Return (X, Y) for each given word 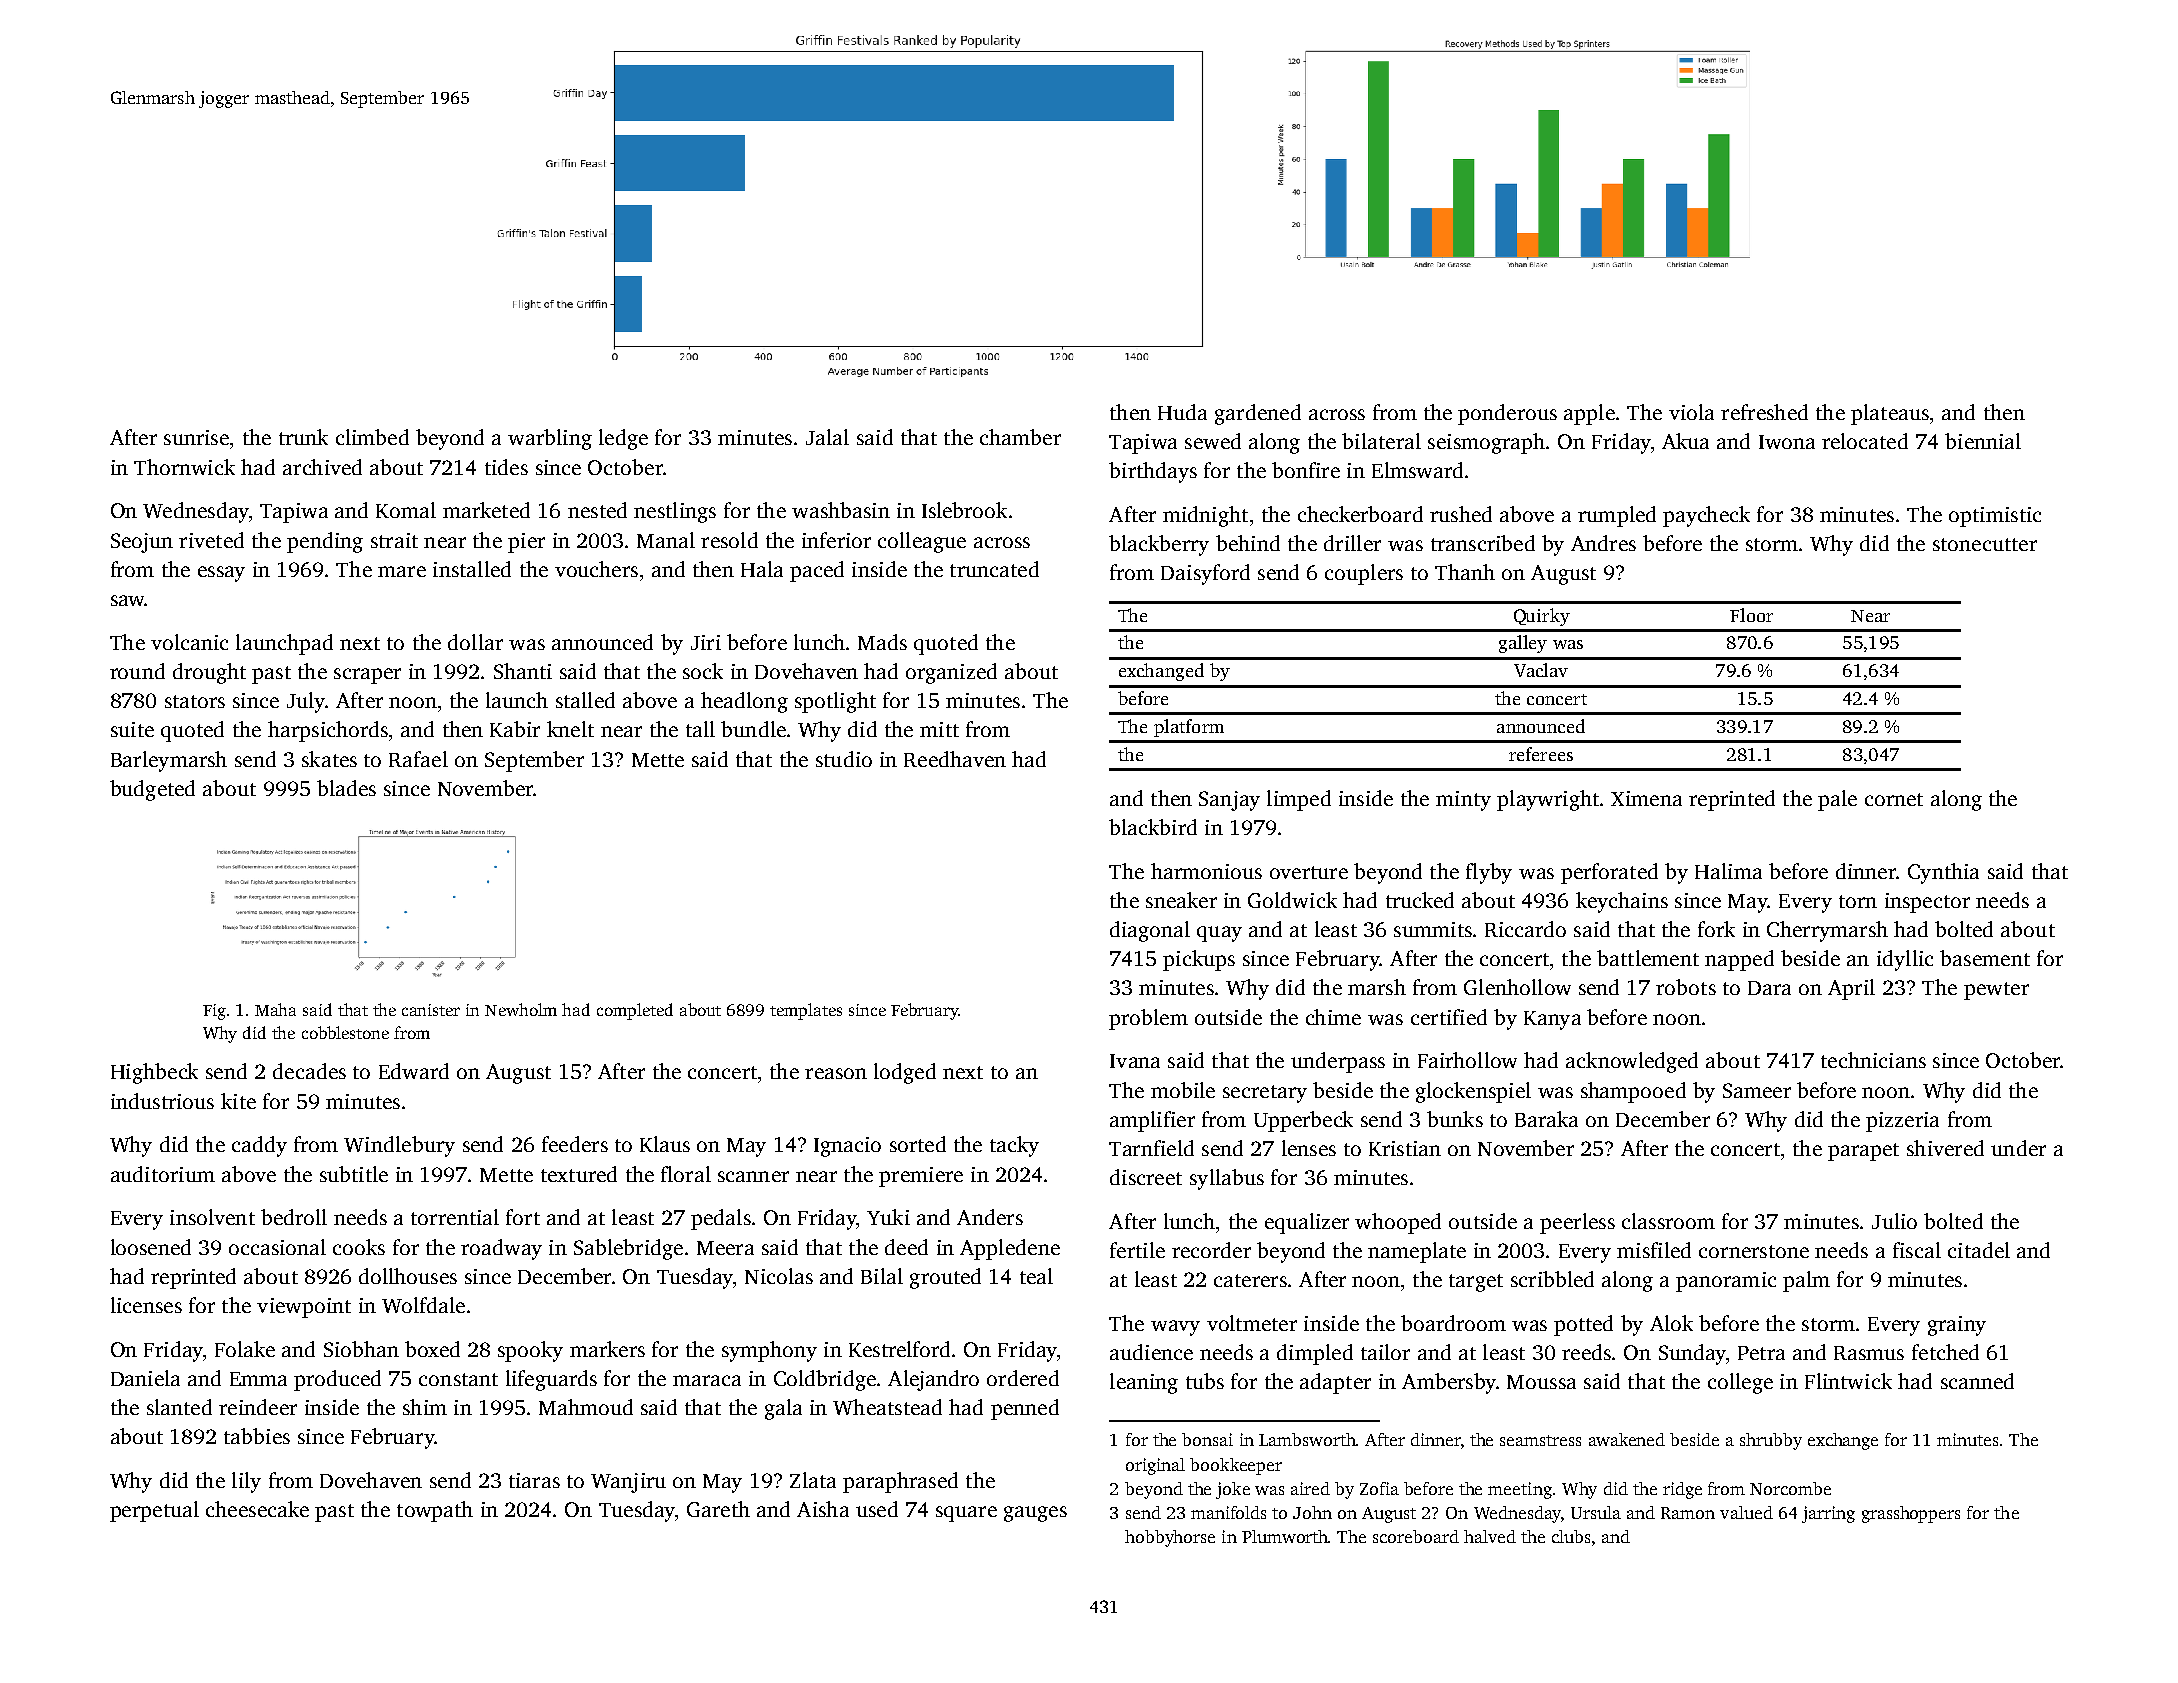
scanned (1977, 1381)
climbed (372, 437)
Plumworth (1285, 1536)
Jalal (827, 437)
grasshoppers (1911, 1514)
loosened (151, 1247)
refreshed (1764, 412)
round (137, 671)
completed (635, 1011)
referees (1541, 754)
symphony (769, 1351)
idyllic (1905, 960)
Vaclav (1541, 670)
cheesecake (257, 1509)
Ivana (1135, 1061)
